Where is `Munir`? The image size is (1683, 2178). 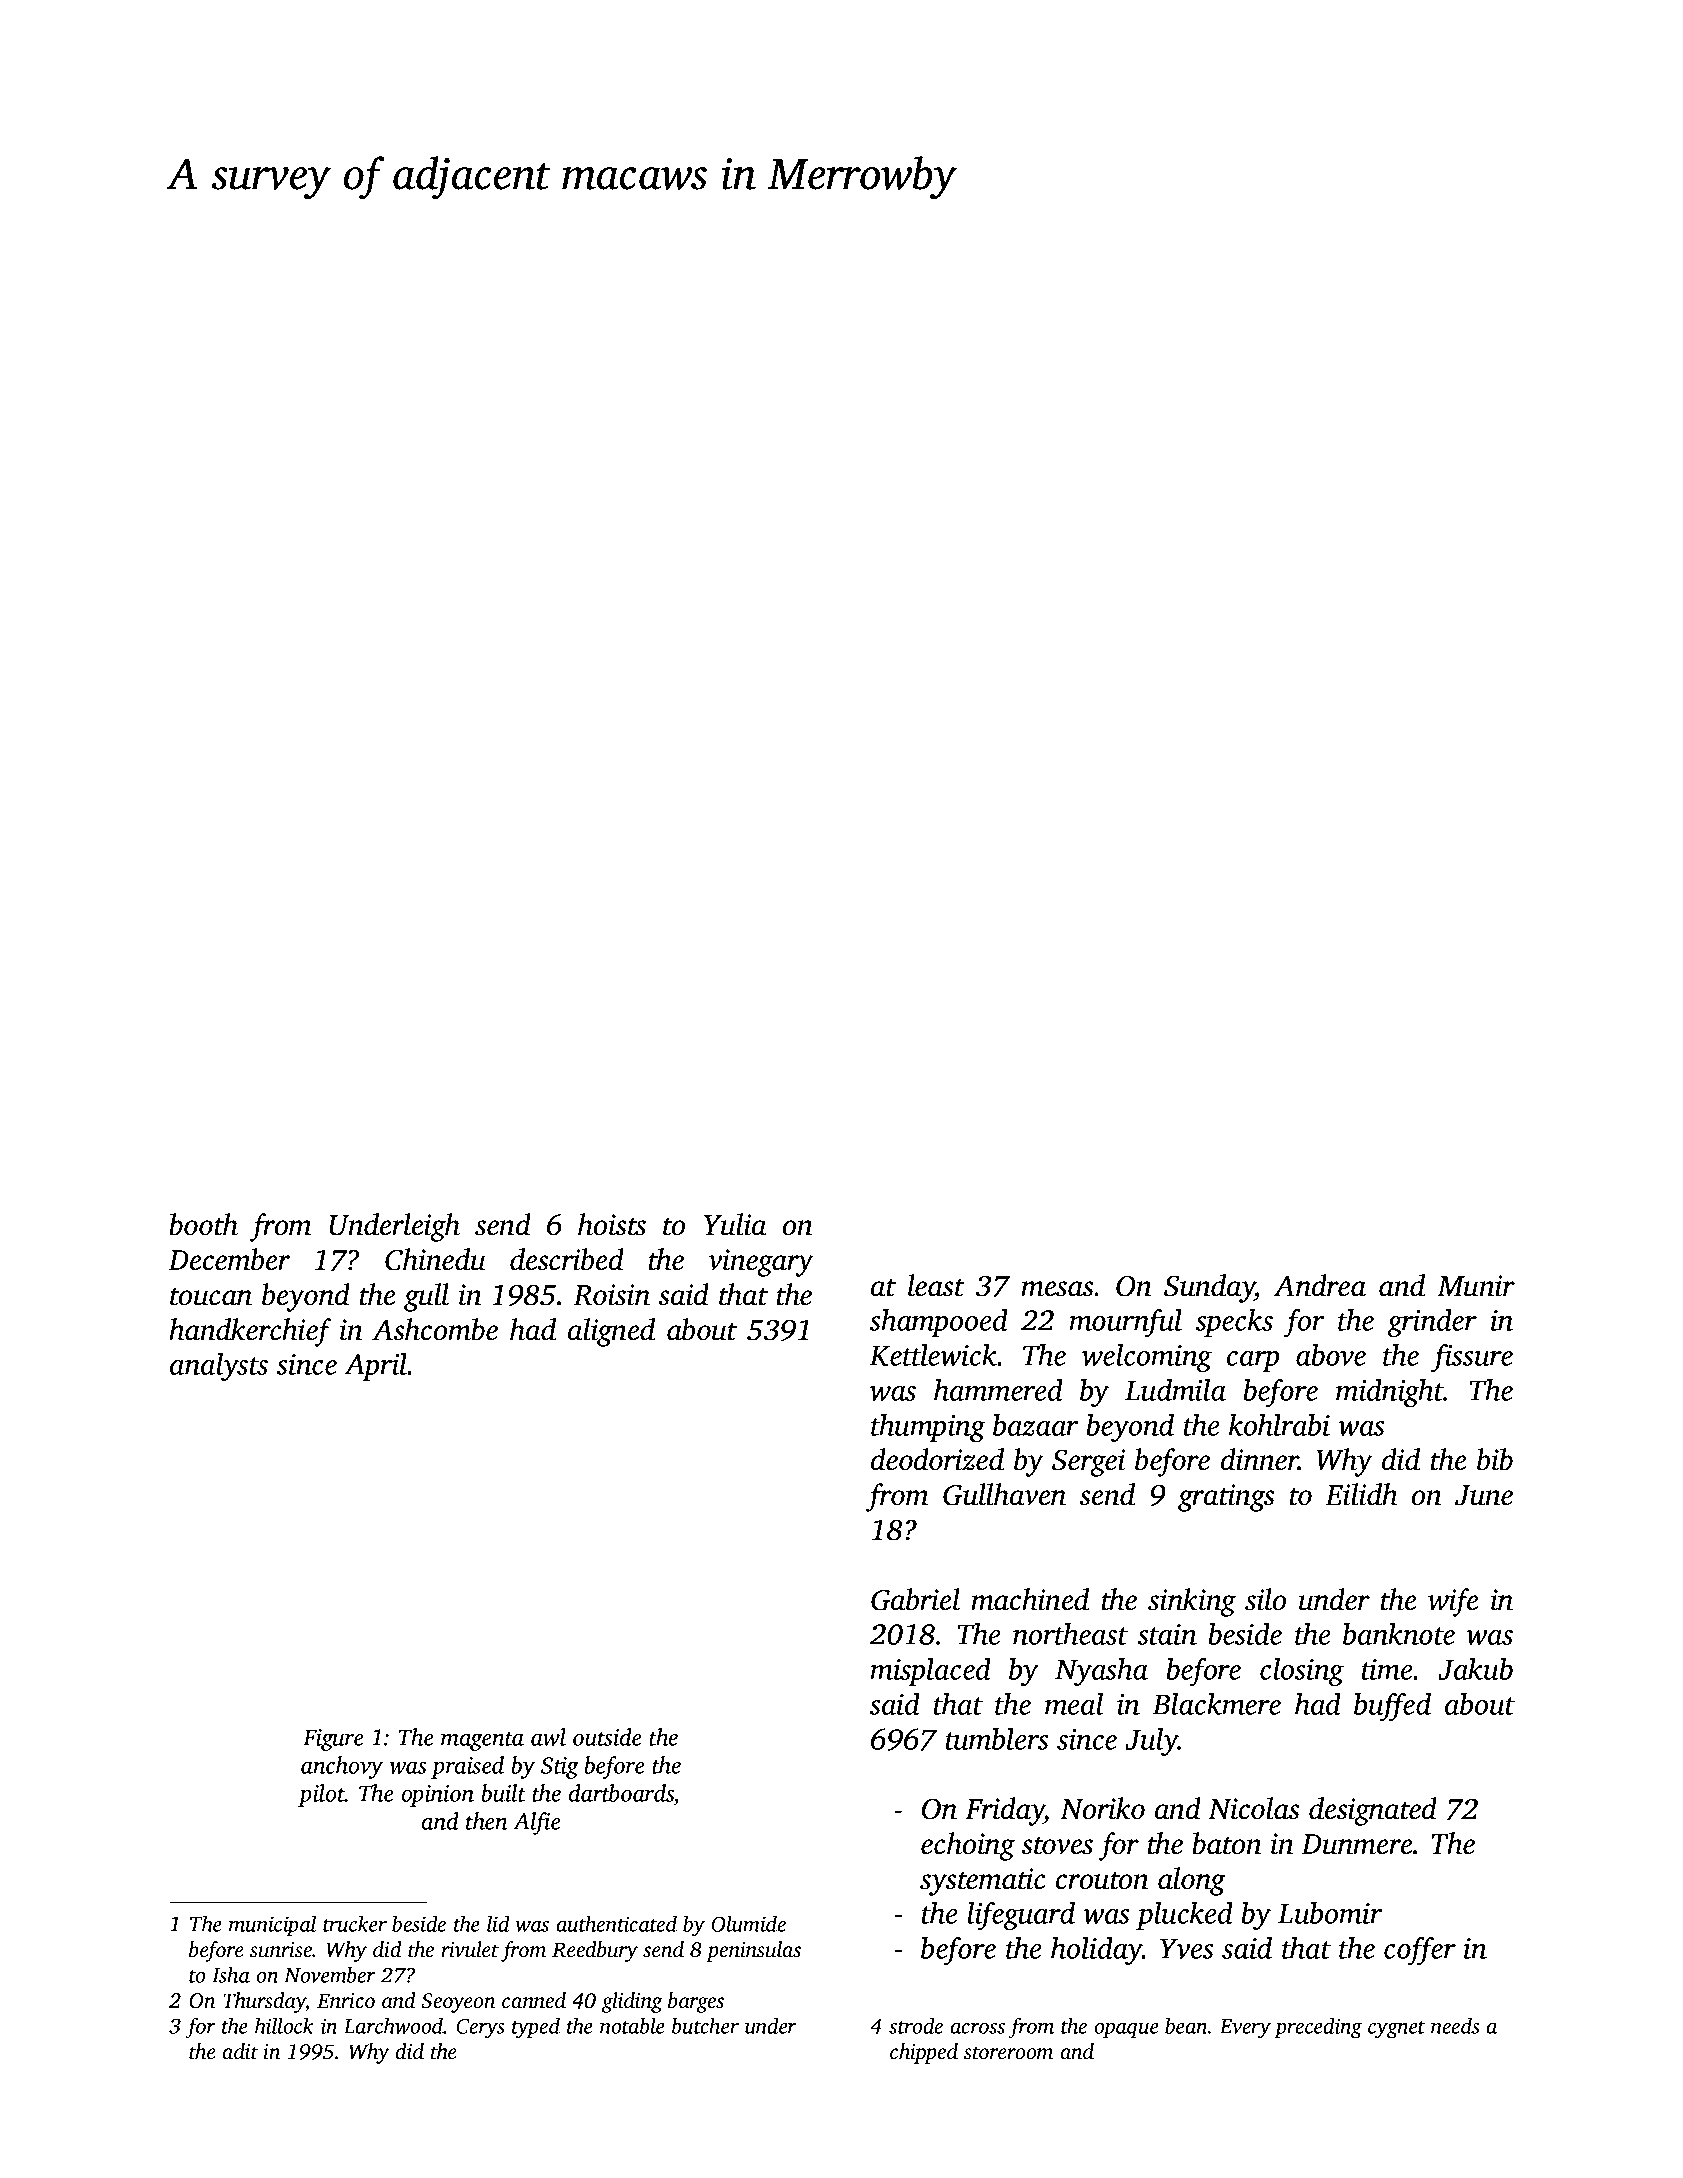
Munir is located at coordinates (1476, 1286).
